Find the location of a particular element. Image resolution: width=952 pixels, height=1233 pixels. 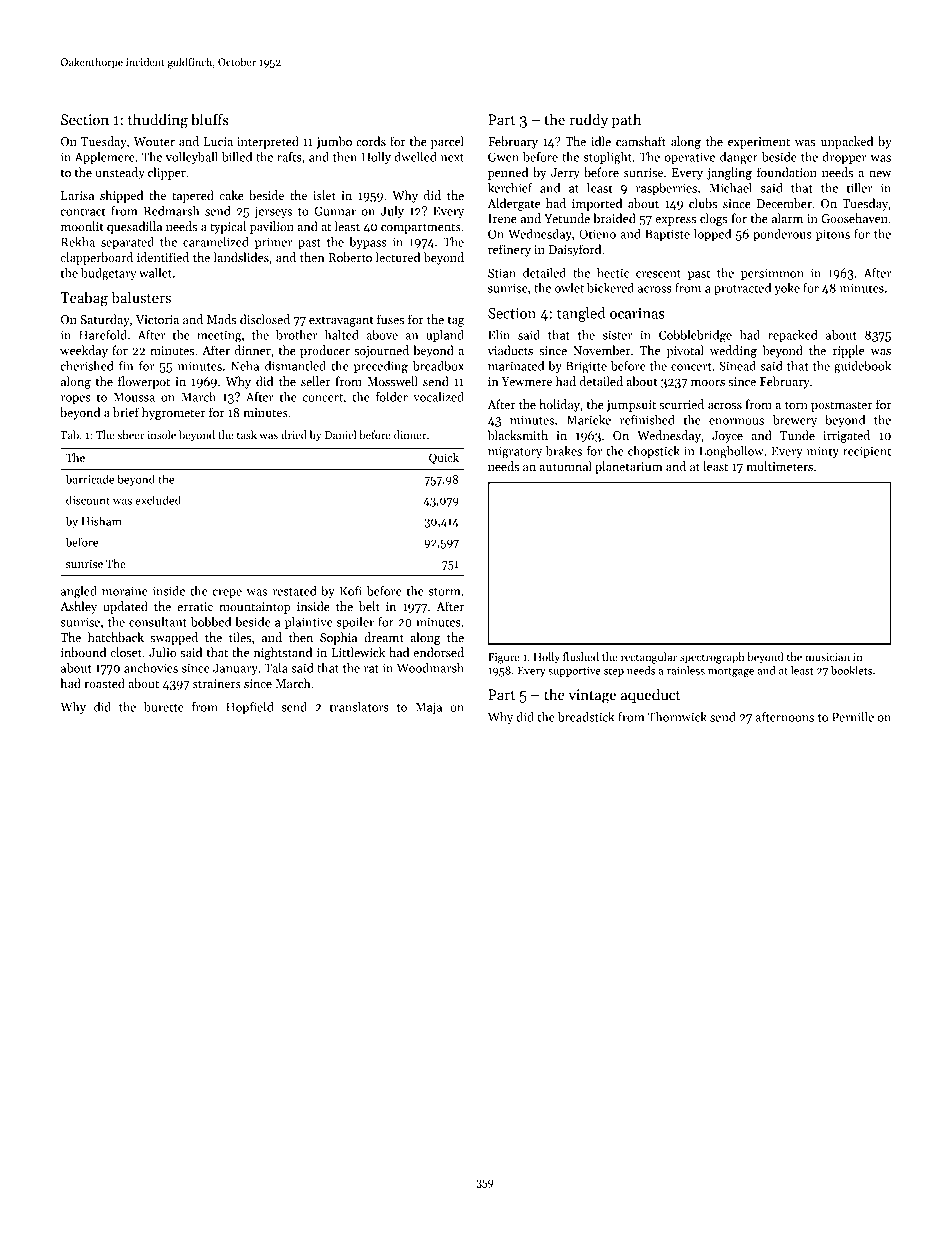

recipient is located at coordinates (867, 452).
